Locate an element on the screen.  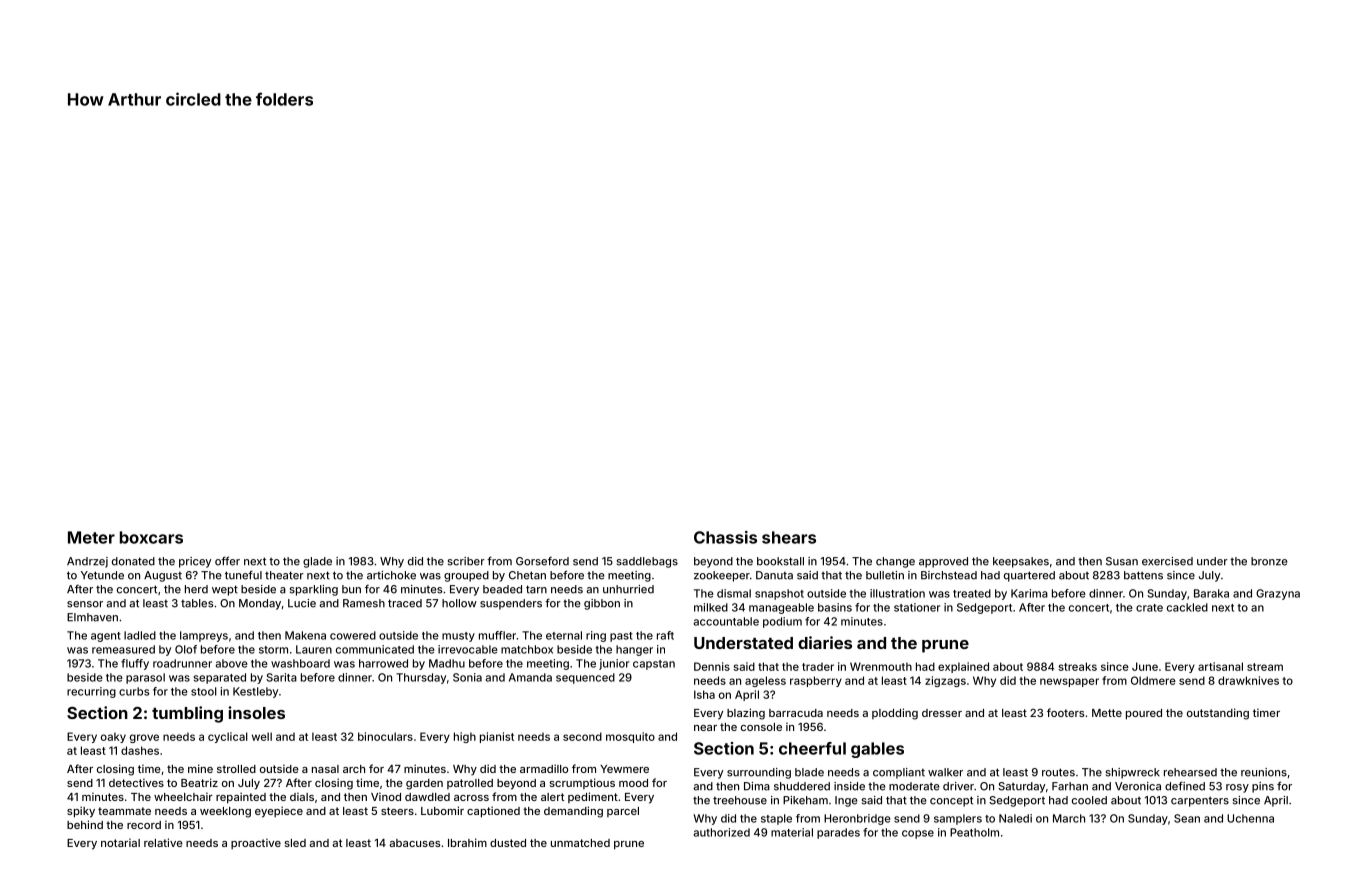
herd is located at coordinates (196, 589).
